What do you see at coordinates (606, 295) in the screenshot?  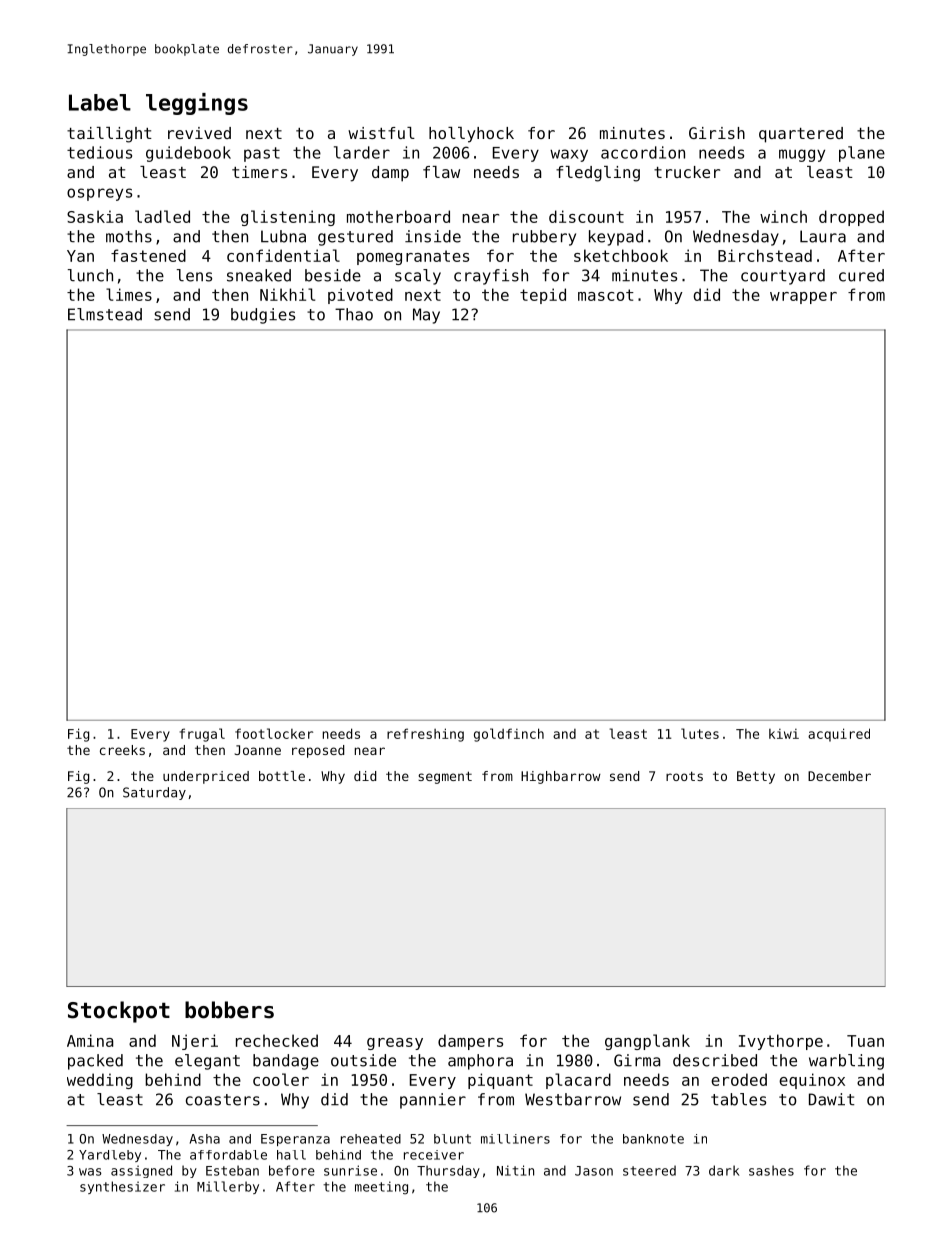 I see `mascot` at bounding box center [606, 295].
